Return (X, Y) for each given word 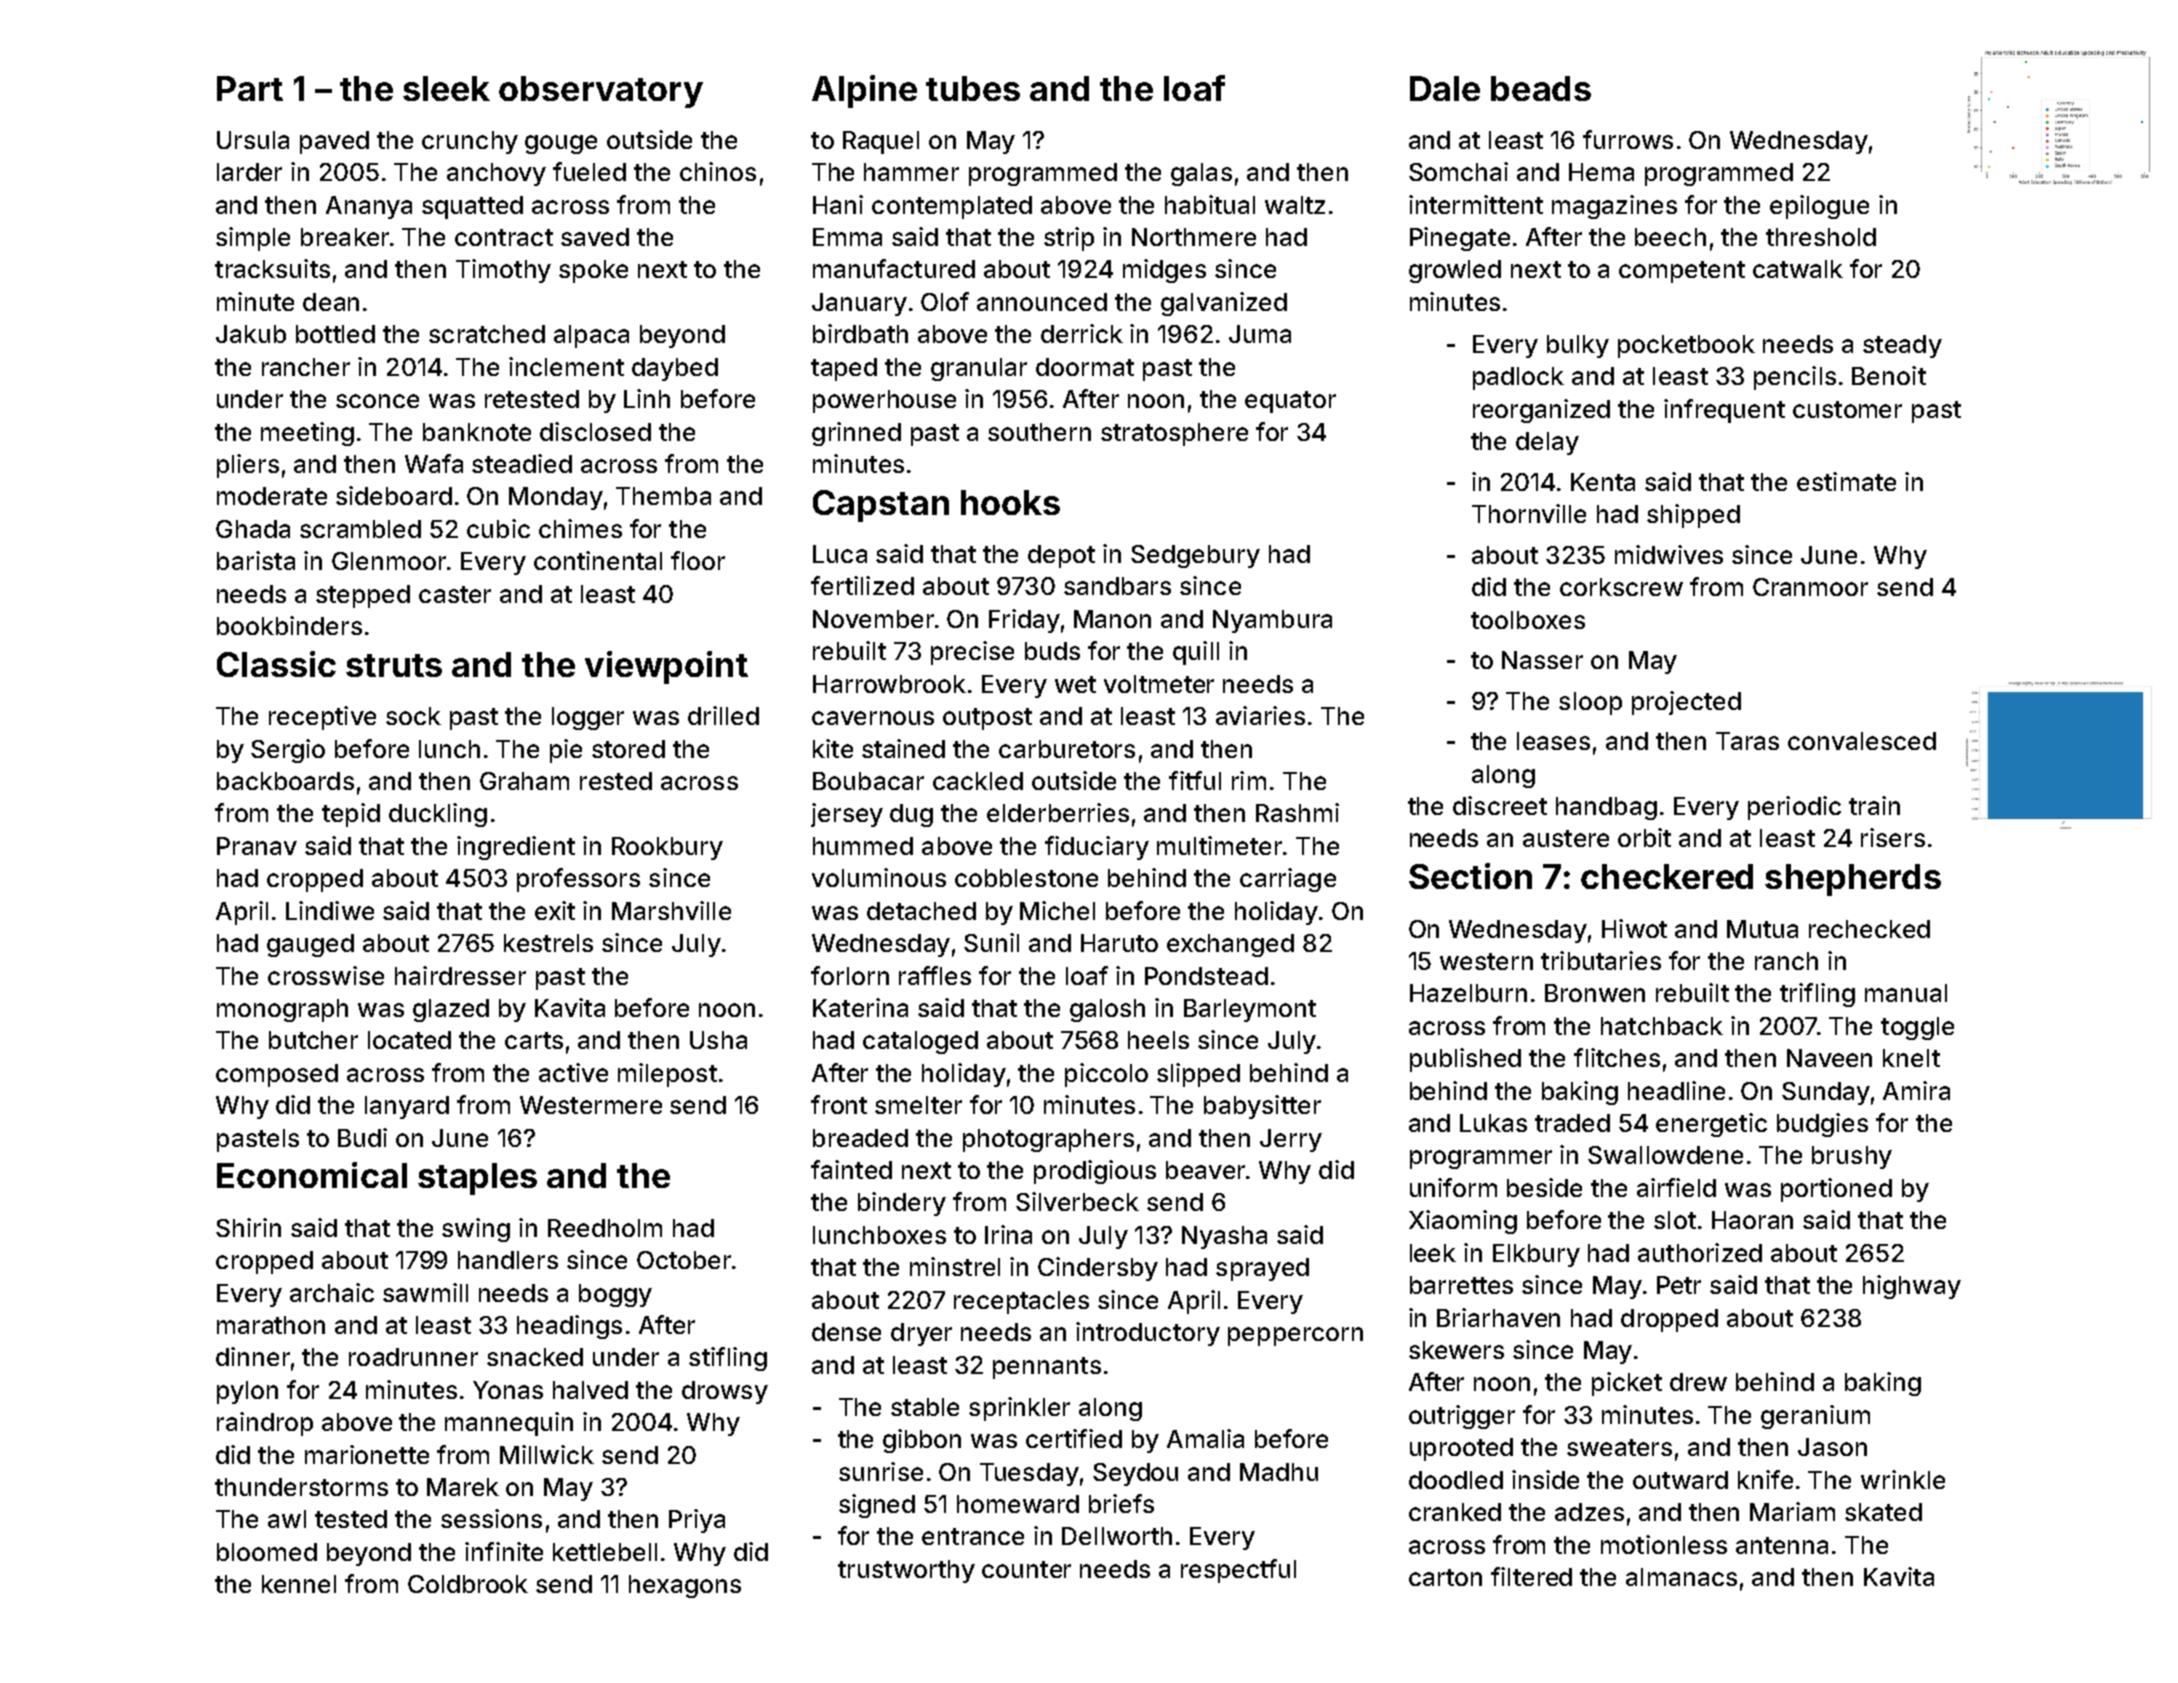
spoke (593, 271)
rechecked (1869, 929)
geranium (1815, 1417)
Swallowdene (1665, 1155)
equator (1290, 402)
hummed (863, 846)
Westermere (591, 1105)
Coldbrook (468, 1584)
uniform (1453, 1187)
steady (1902, 346)
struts (394, 665)
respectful (1238, 1571)
